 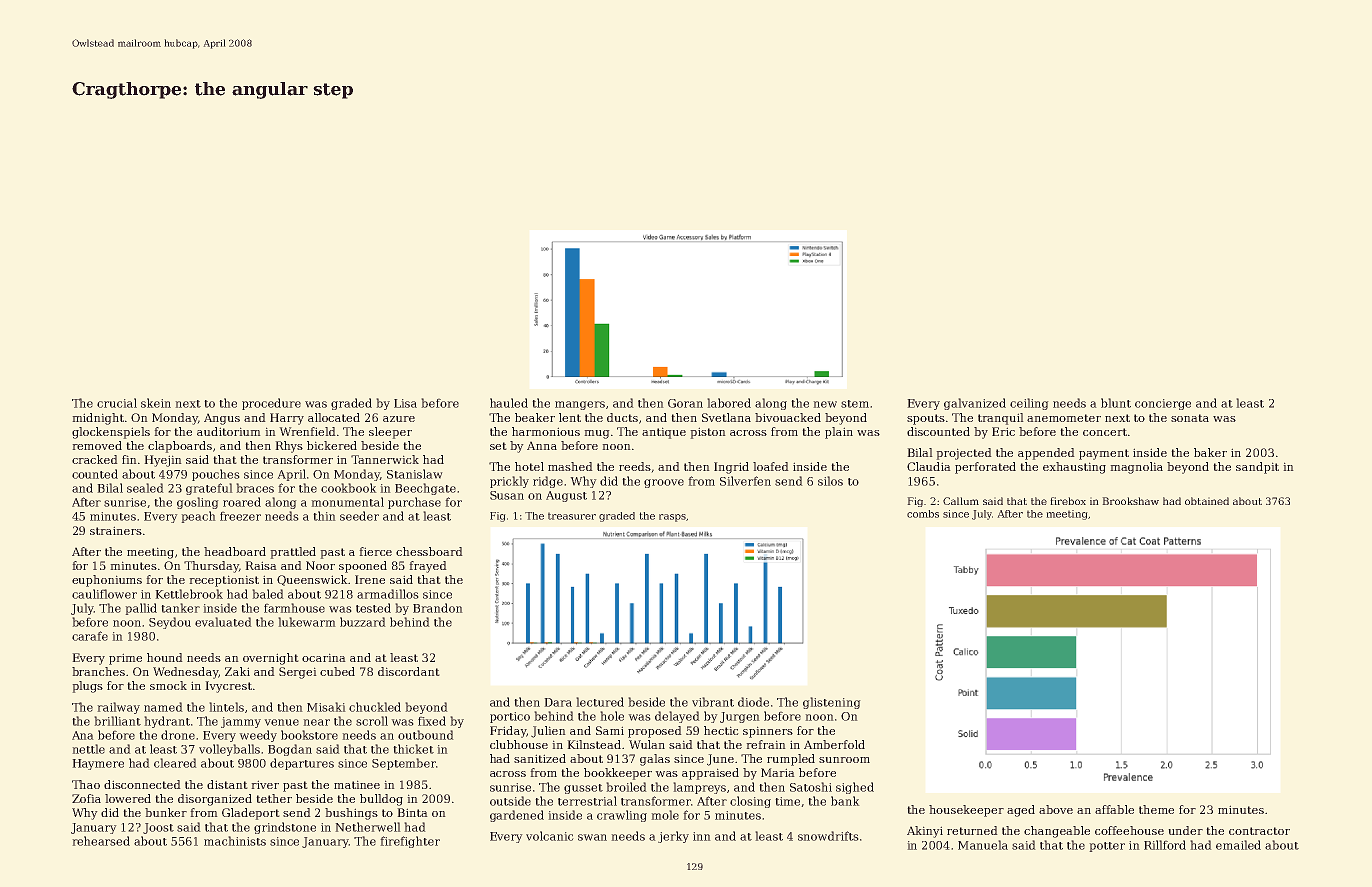 What do you see at coordinates (713, 702) in the page?
I see `vibrant` at bounding box center [713, 702].
